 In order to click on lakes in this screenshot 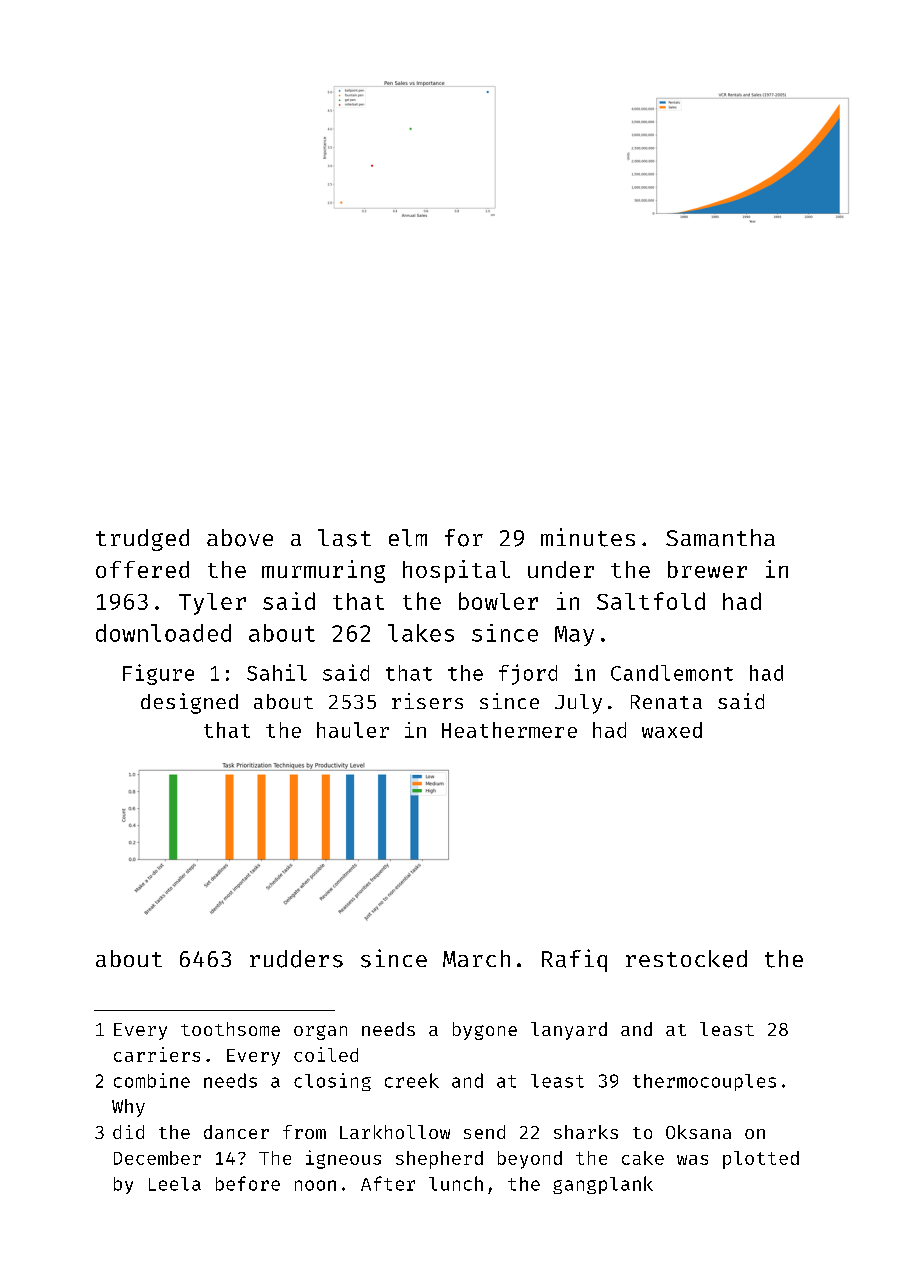, I will do `click(421, 633)`.
